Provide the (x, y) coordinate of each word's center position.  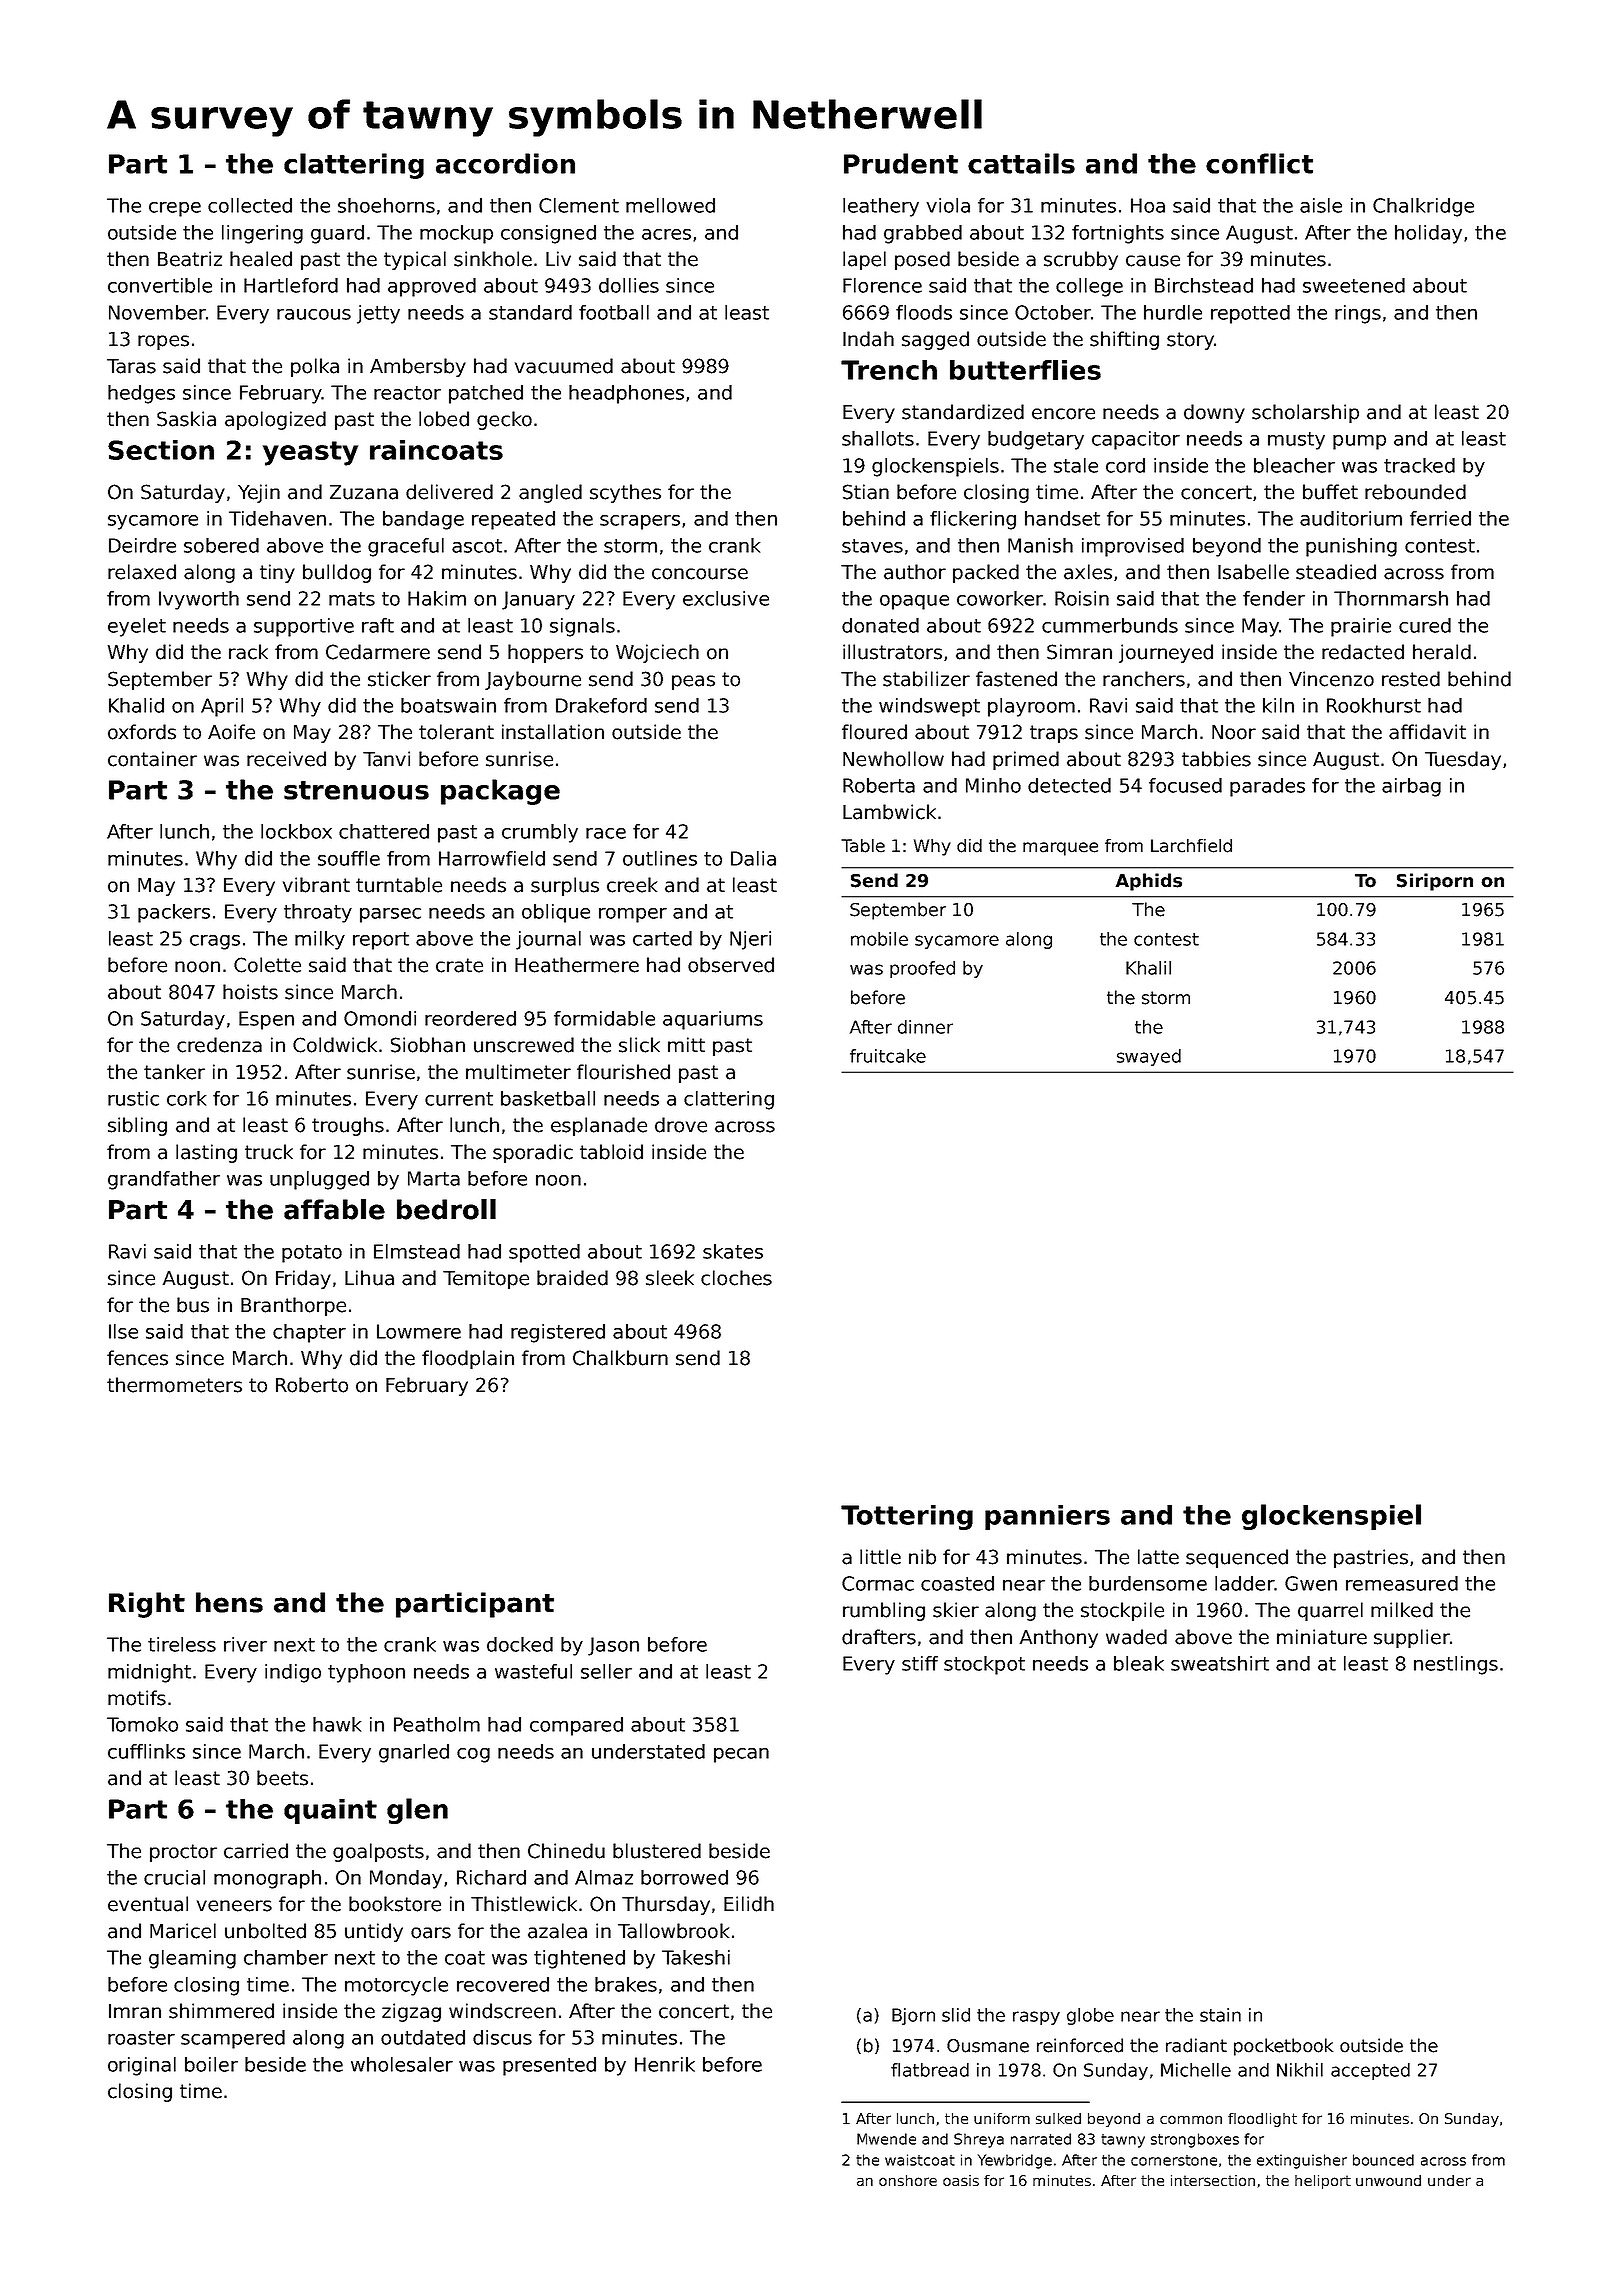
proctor (183, 1853)
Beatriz (190, 259)
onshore (908, 2180)
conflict (1259, 163)
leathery (881, 207)
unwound (1388, 2180)
